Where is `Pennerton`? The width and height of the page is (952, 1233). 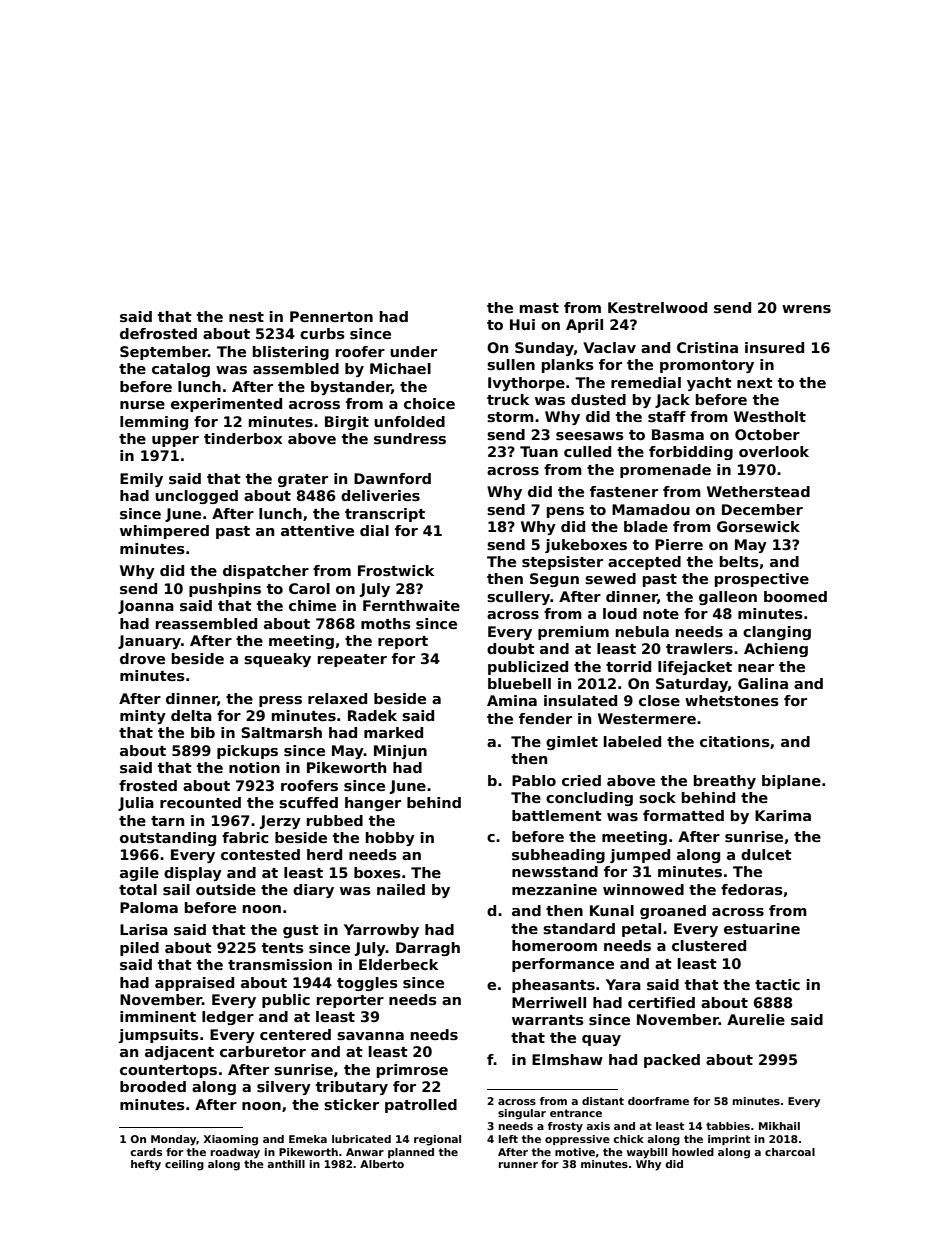 Pennerton is located at coordinates (331, 316).
